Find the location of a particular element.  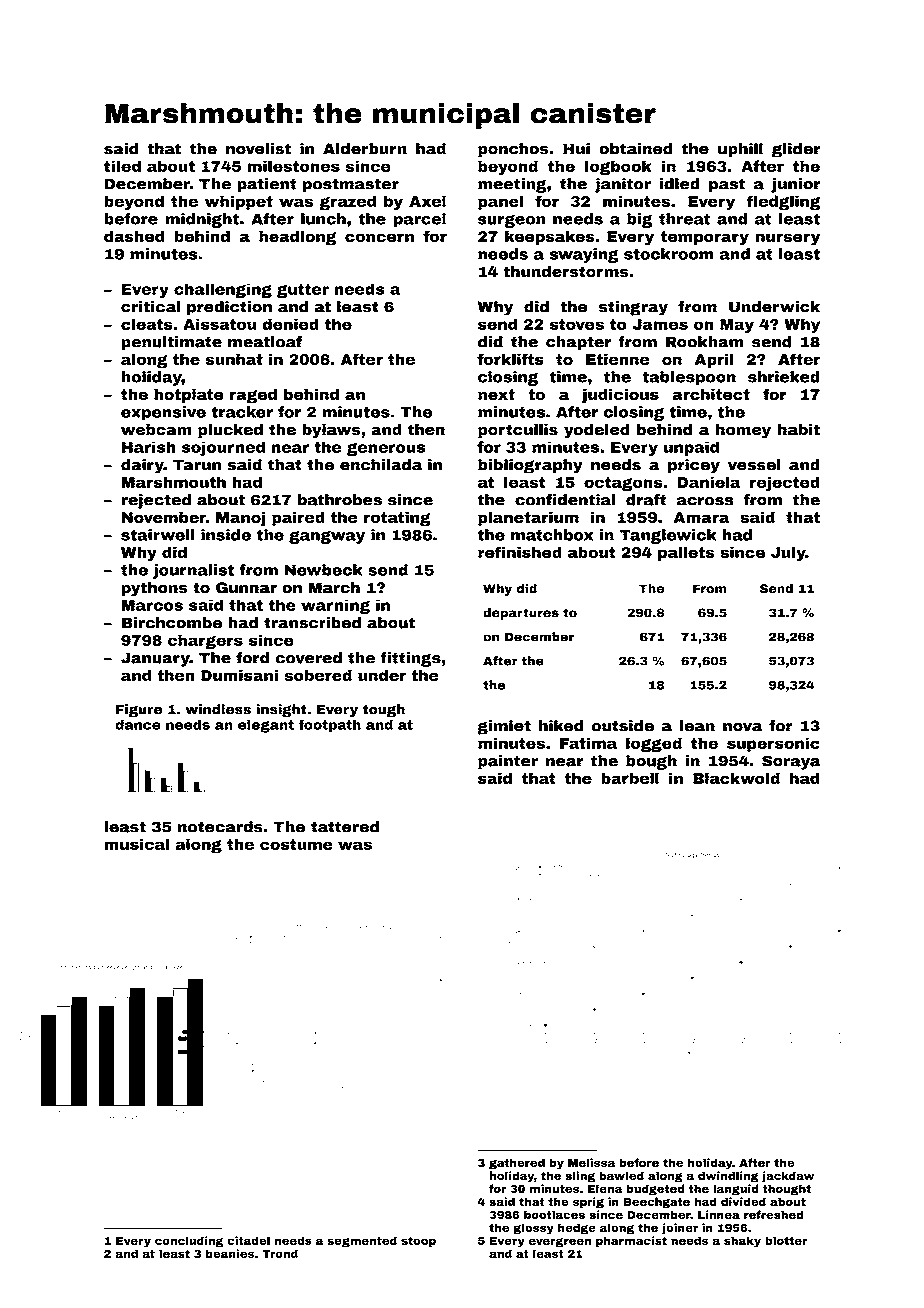

dashed is located at coordinates (134, 236).
